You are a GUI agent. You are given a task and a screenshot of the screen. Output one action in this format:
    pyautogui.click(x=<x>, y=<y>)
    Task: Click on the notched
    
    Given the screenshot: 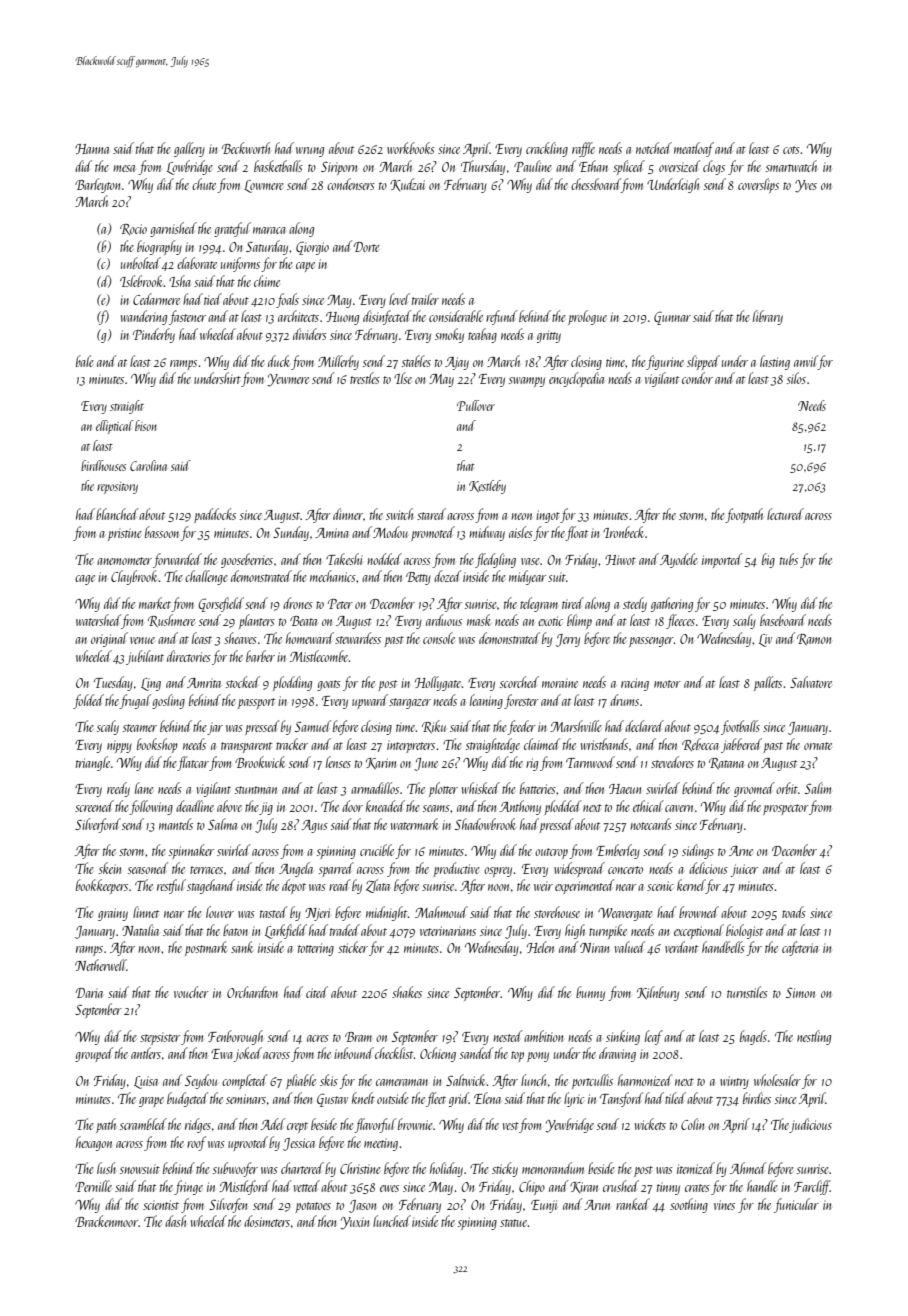 What is the action you would take?
    pyautogui.click(x=654, y=148)
